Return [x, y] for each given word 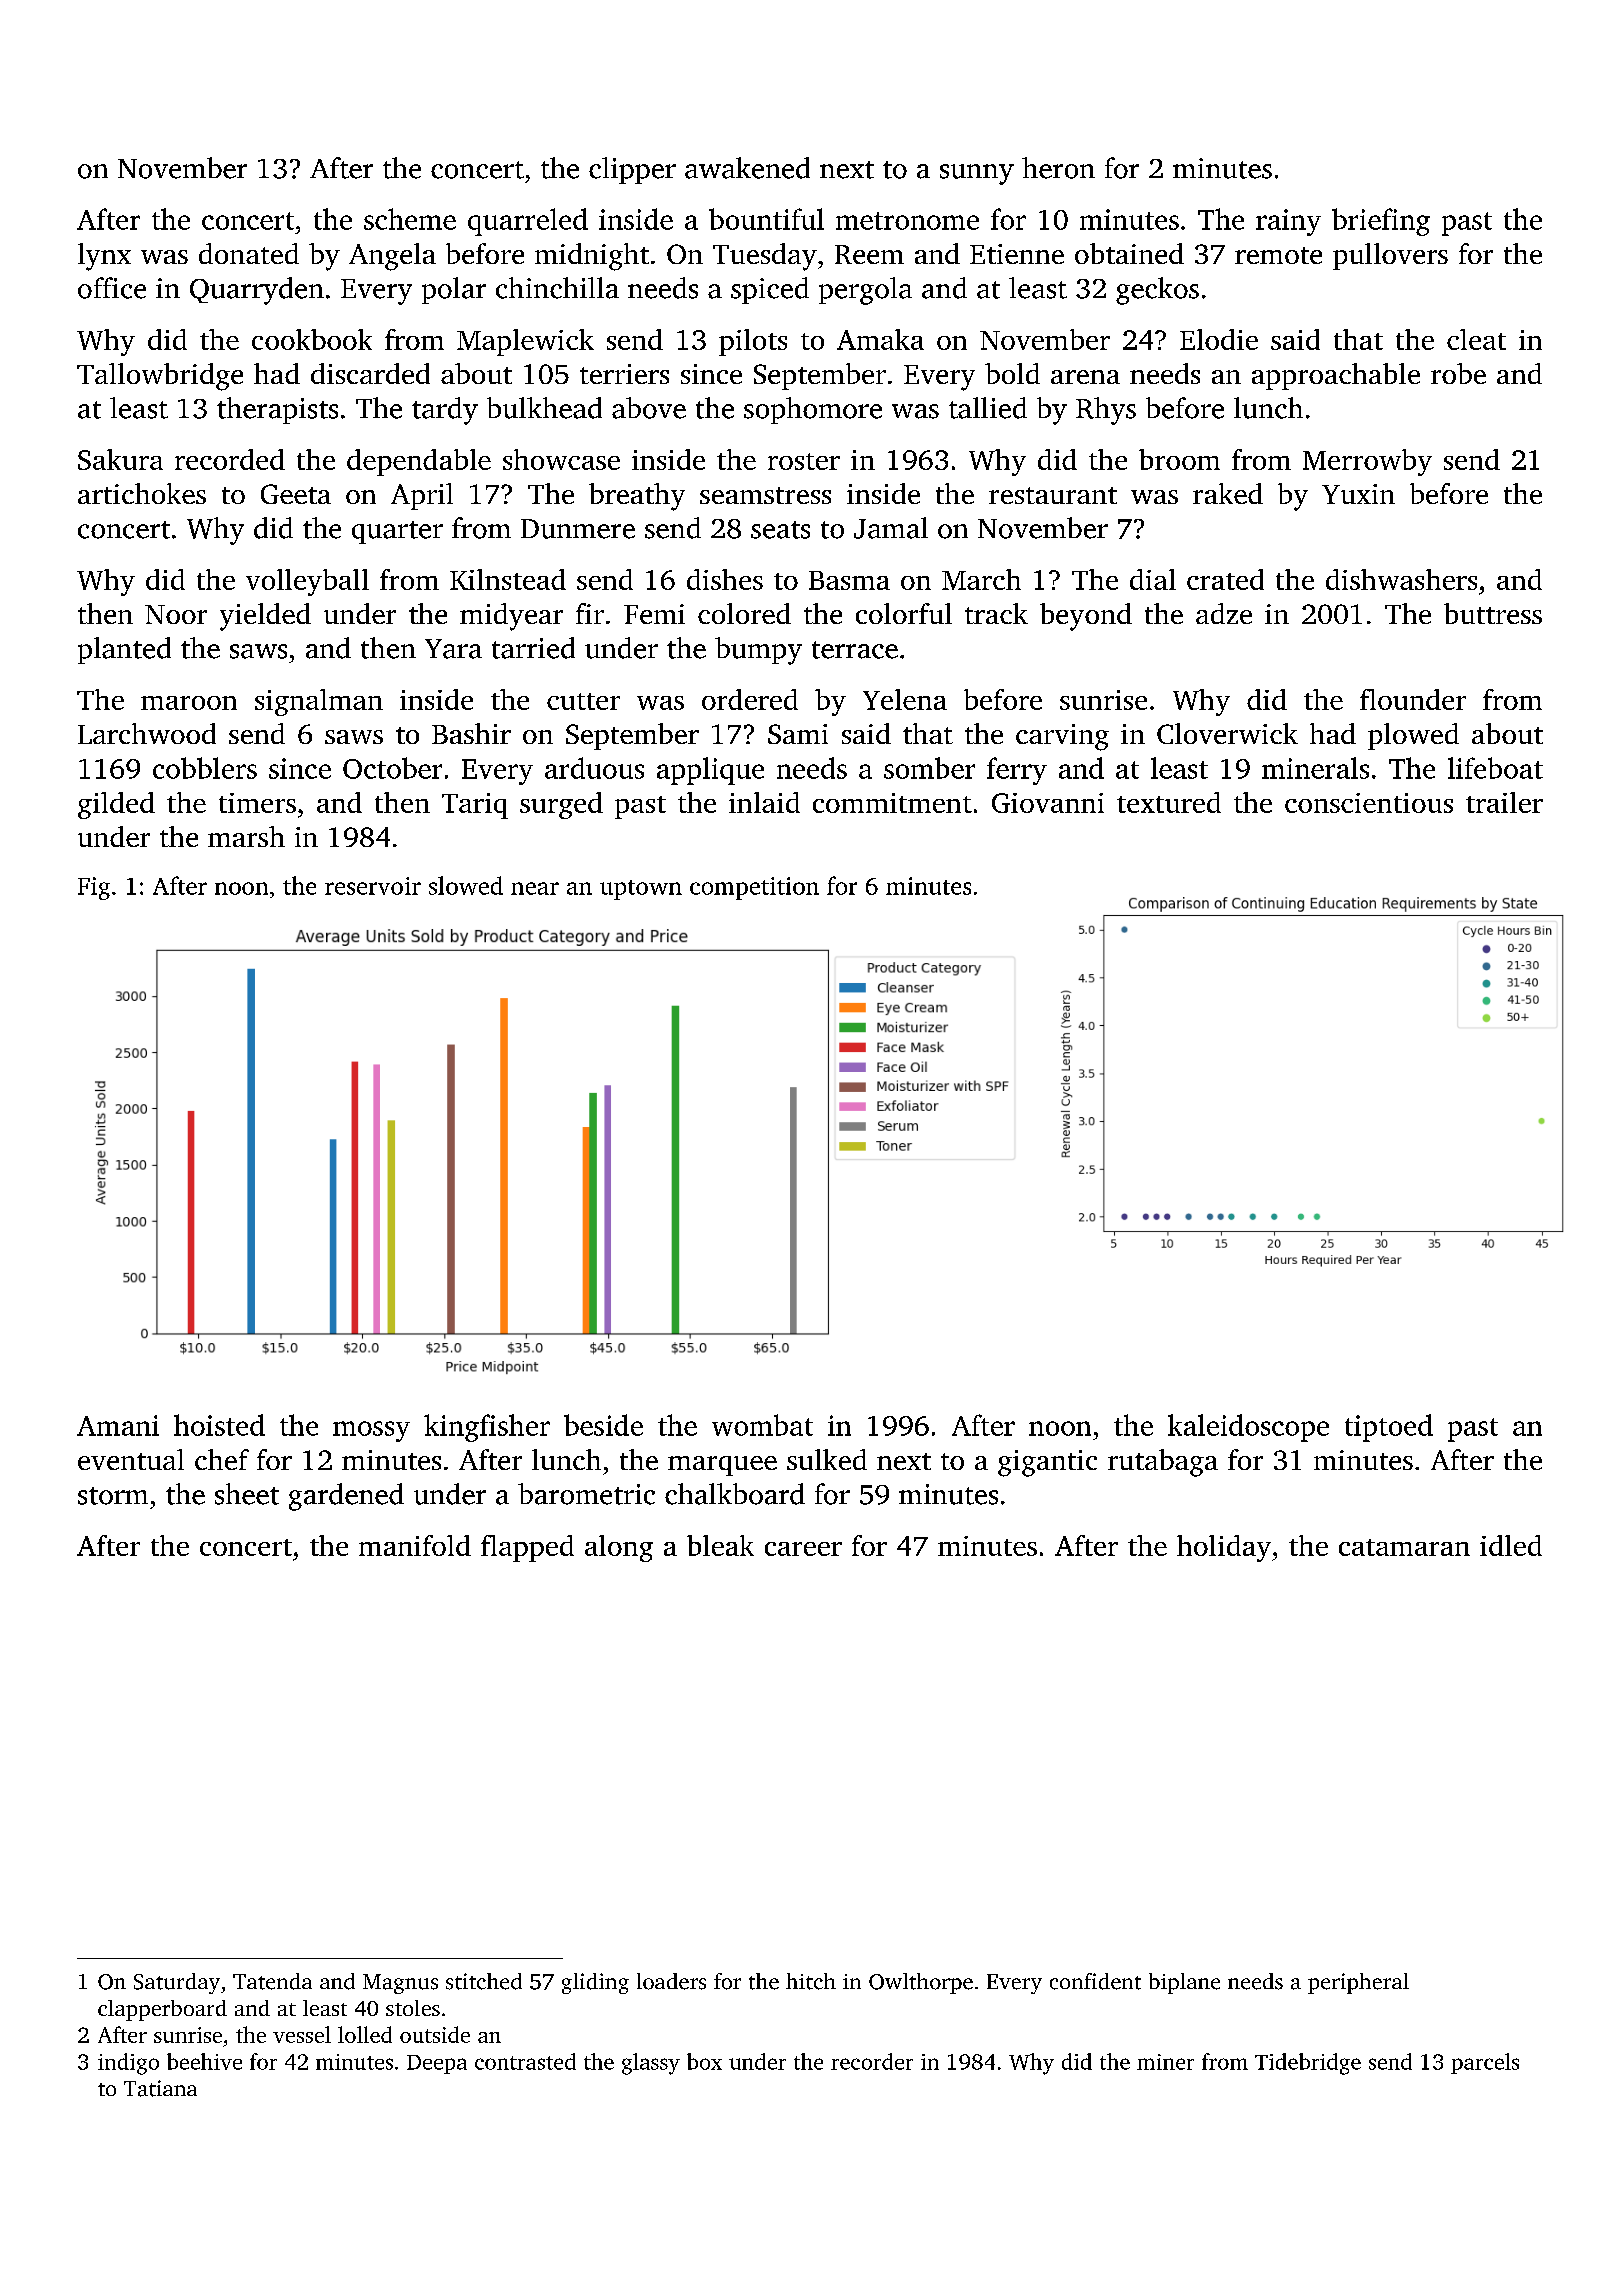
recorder [872, 2061]
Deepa [437, 2064]
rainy [1288, 222]
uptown [641, 890]
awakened [747, 168]
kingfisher [487, 1428]
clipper [632, 170]
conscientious [1369, 803]
